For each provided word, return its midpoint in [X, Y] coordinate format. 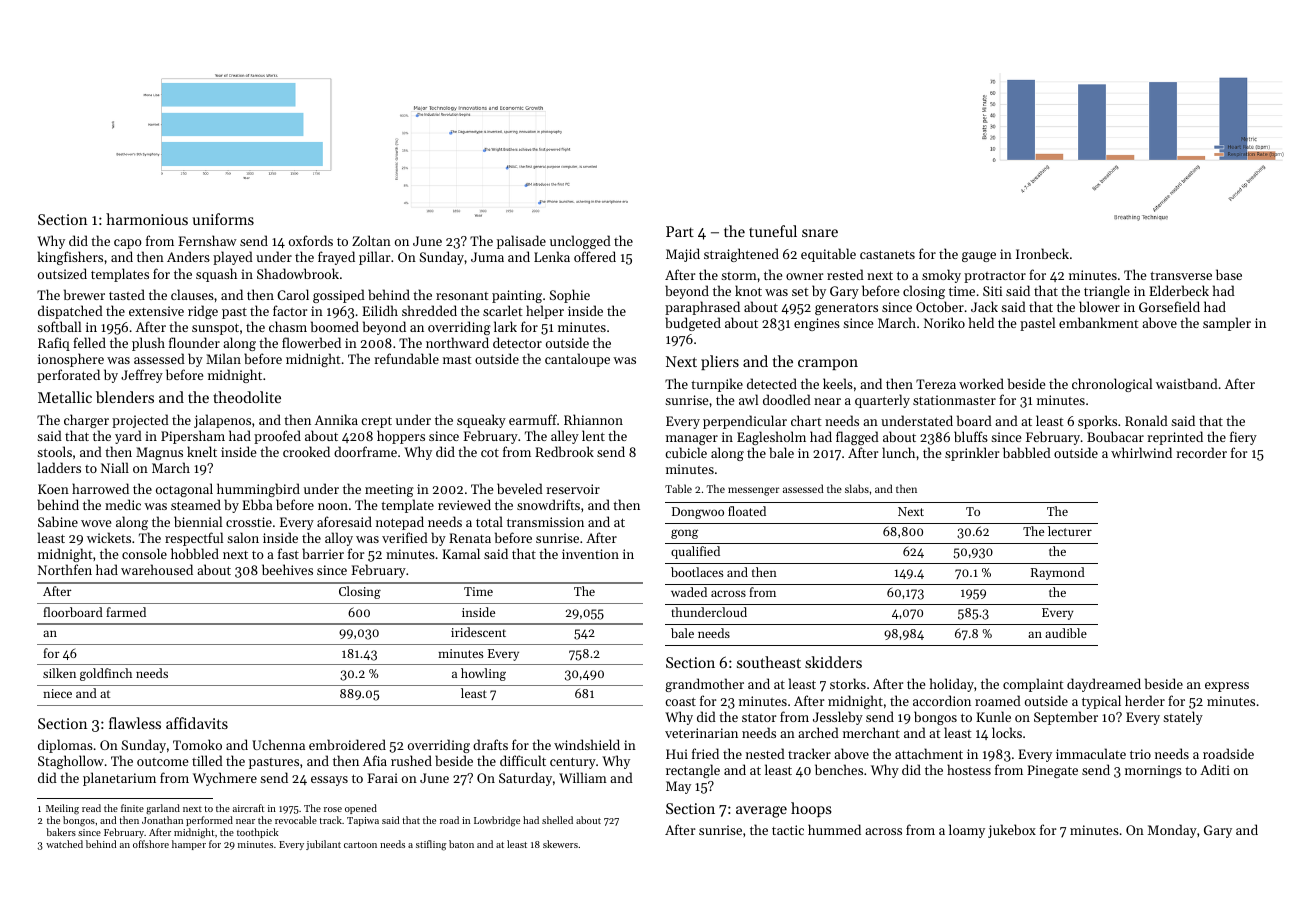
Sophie [570, 296]
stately [1183, 718]
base [1229, 274]
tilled [207, 760]
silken [59, 673]
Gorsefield [1169, 306]
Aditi [1215, 769]
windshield [587, 744]
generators [846, 309]
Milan [223, 358]
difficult [523, 760]
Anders [188, 256]
